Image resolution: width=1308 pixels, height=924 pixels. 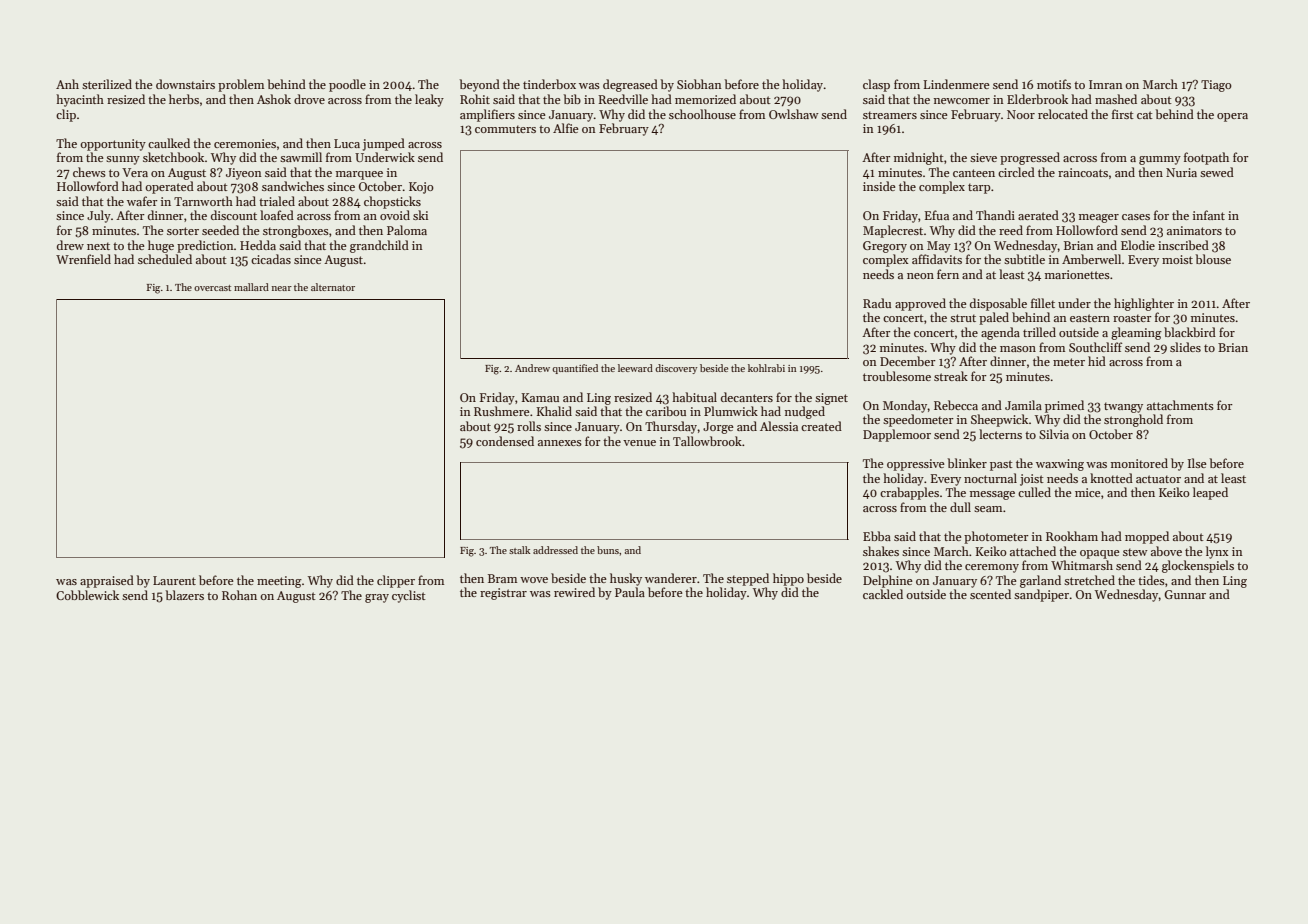 What do you see at coordinates (951, 376) in the screenshot?
I see `streak` at bounding box center [951, 376].
